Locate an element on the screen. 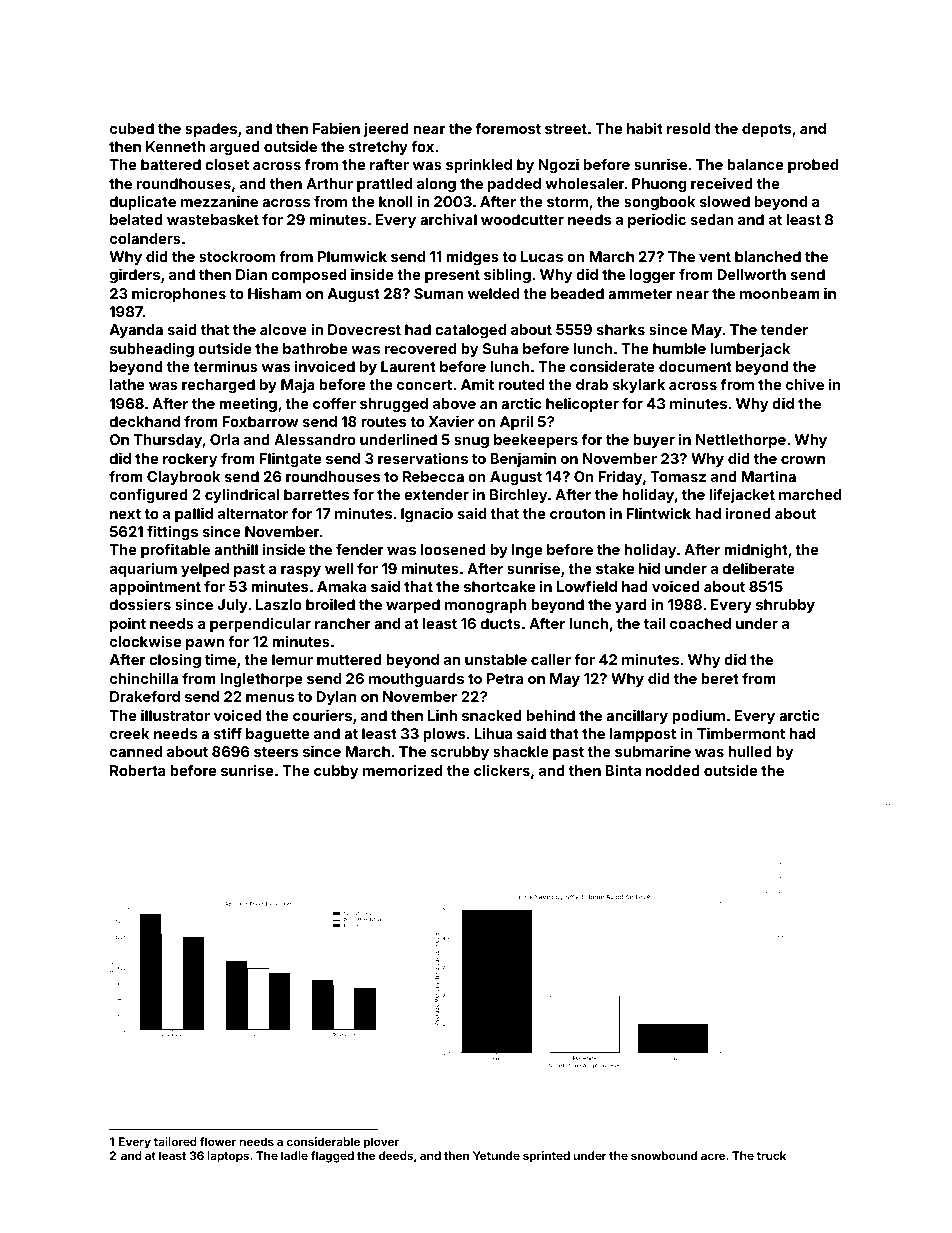  laptops is located at coordinates (228, 1157).
